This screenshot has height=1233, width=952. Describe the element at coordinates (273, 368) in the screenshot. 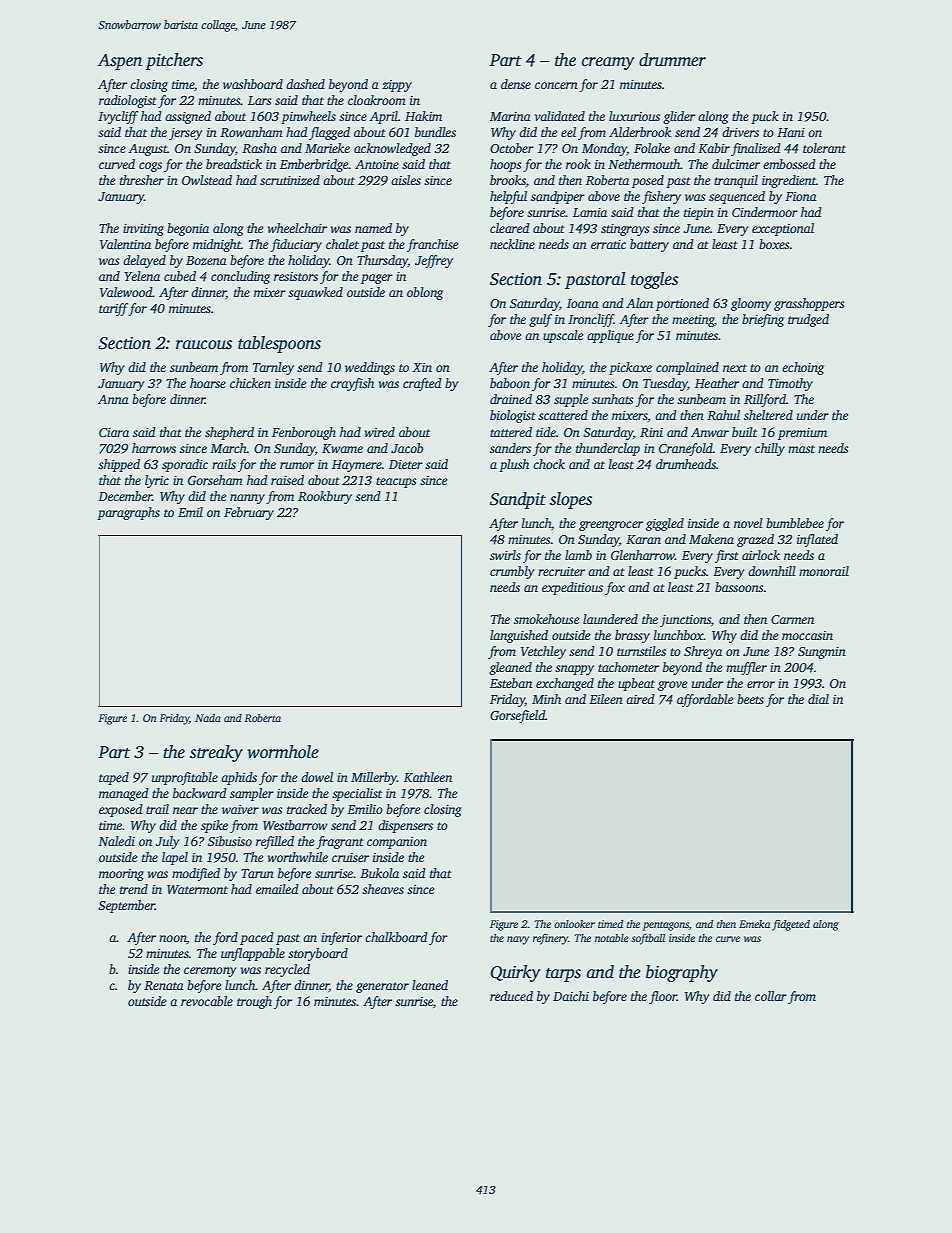

I see `Tarnley` at that location.
